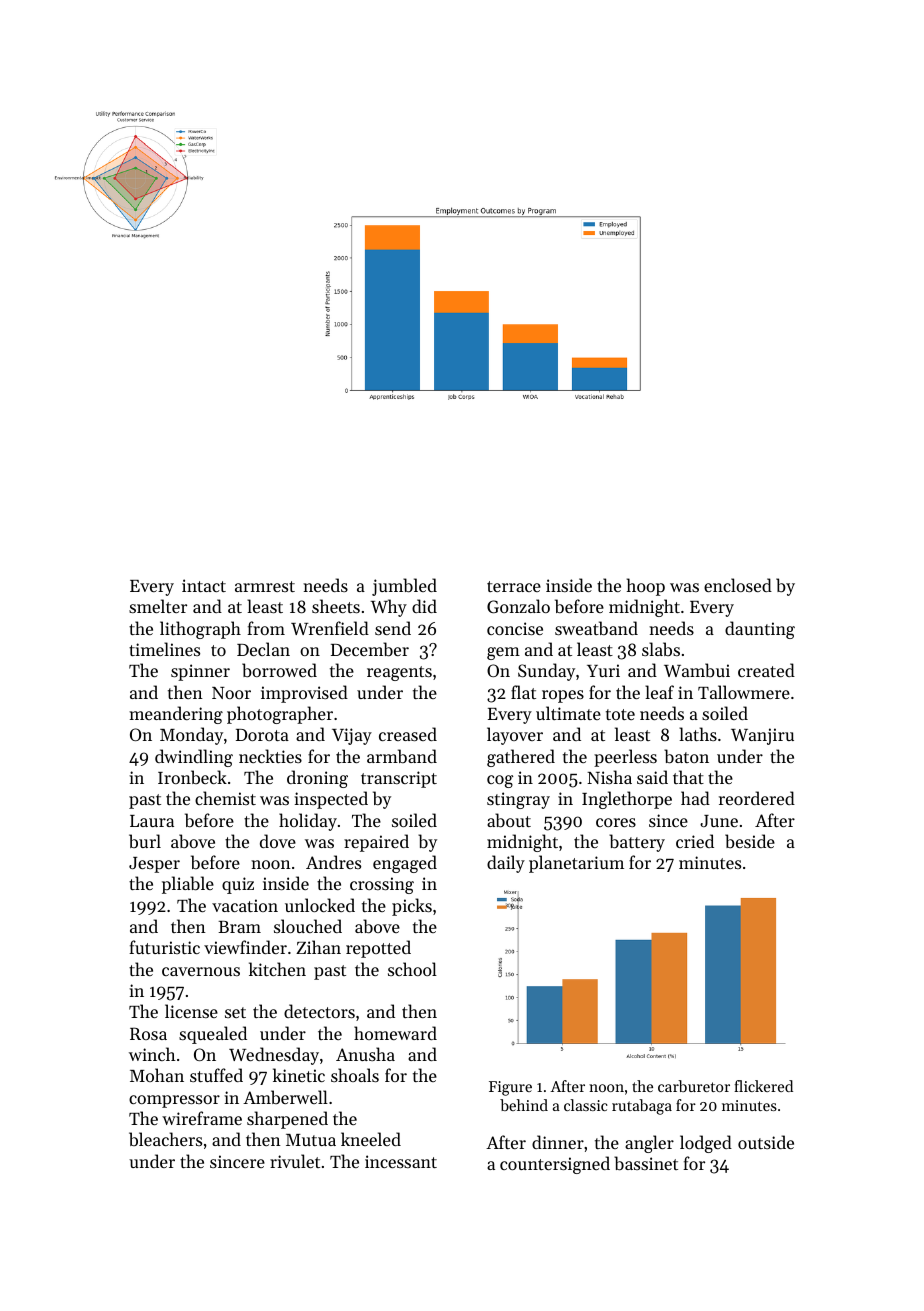  Describe the element at coordinates (694, 1086) in the screenshot. I see `carburetor` at that location.
